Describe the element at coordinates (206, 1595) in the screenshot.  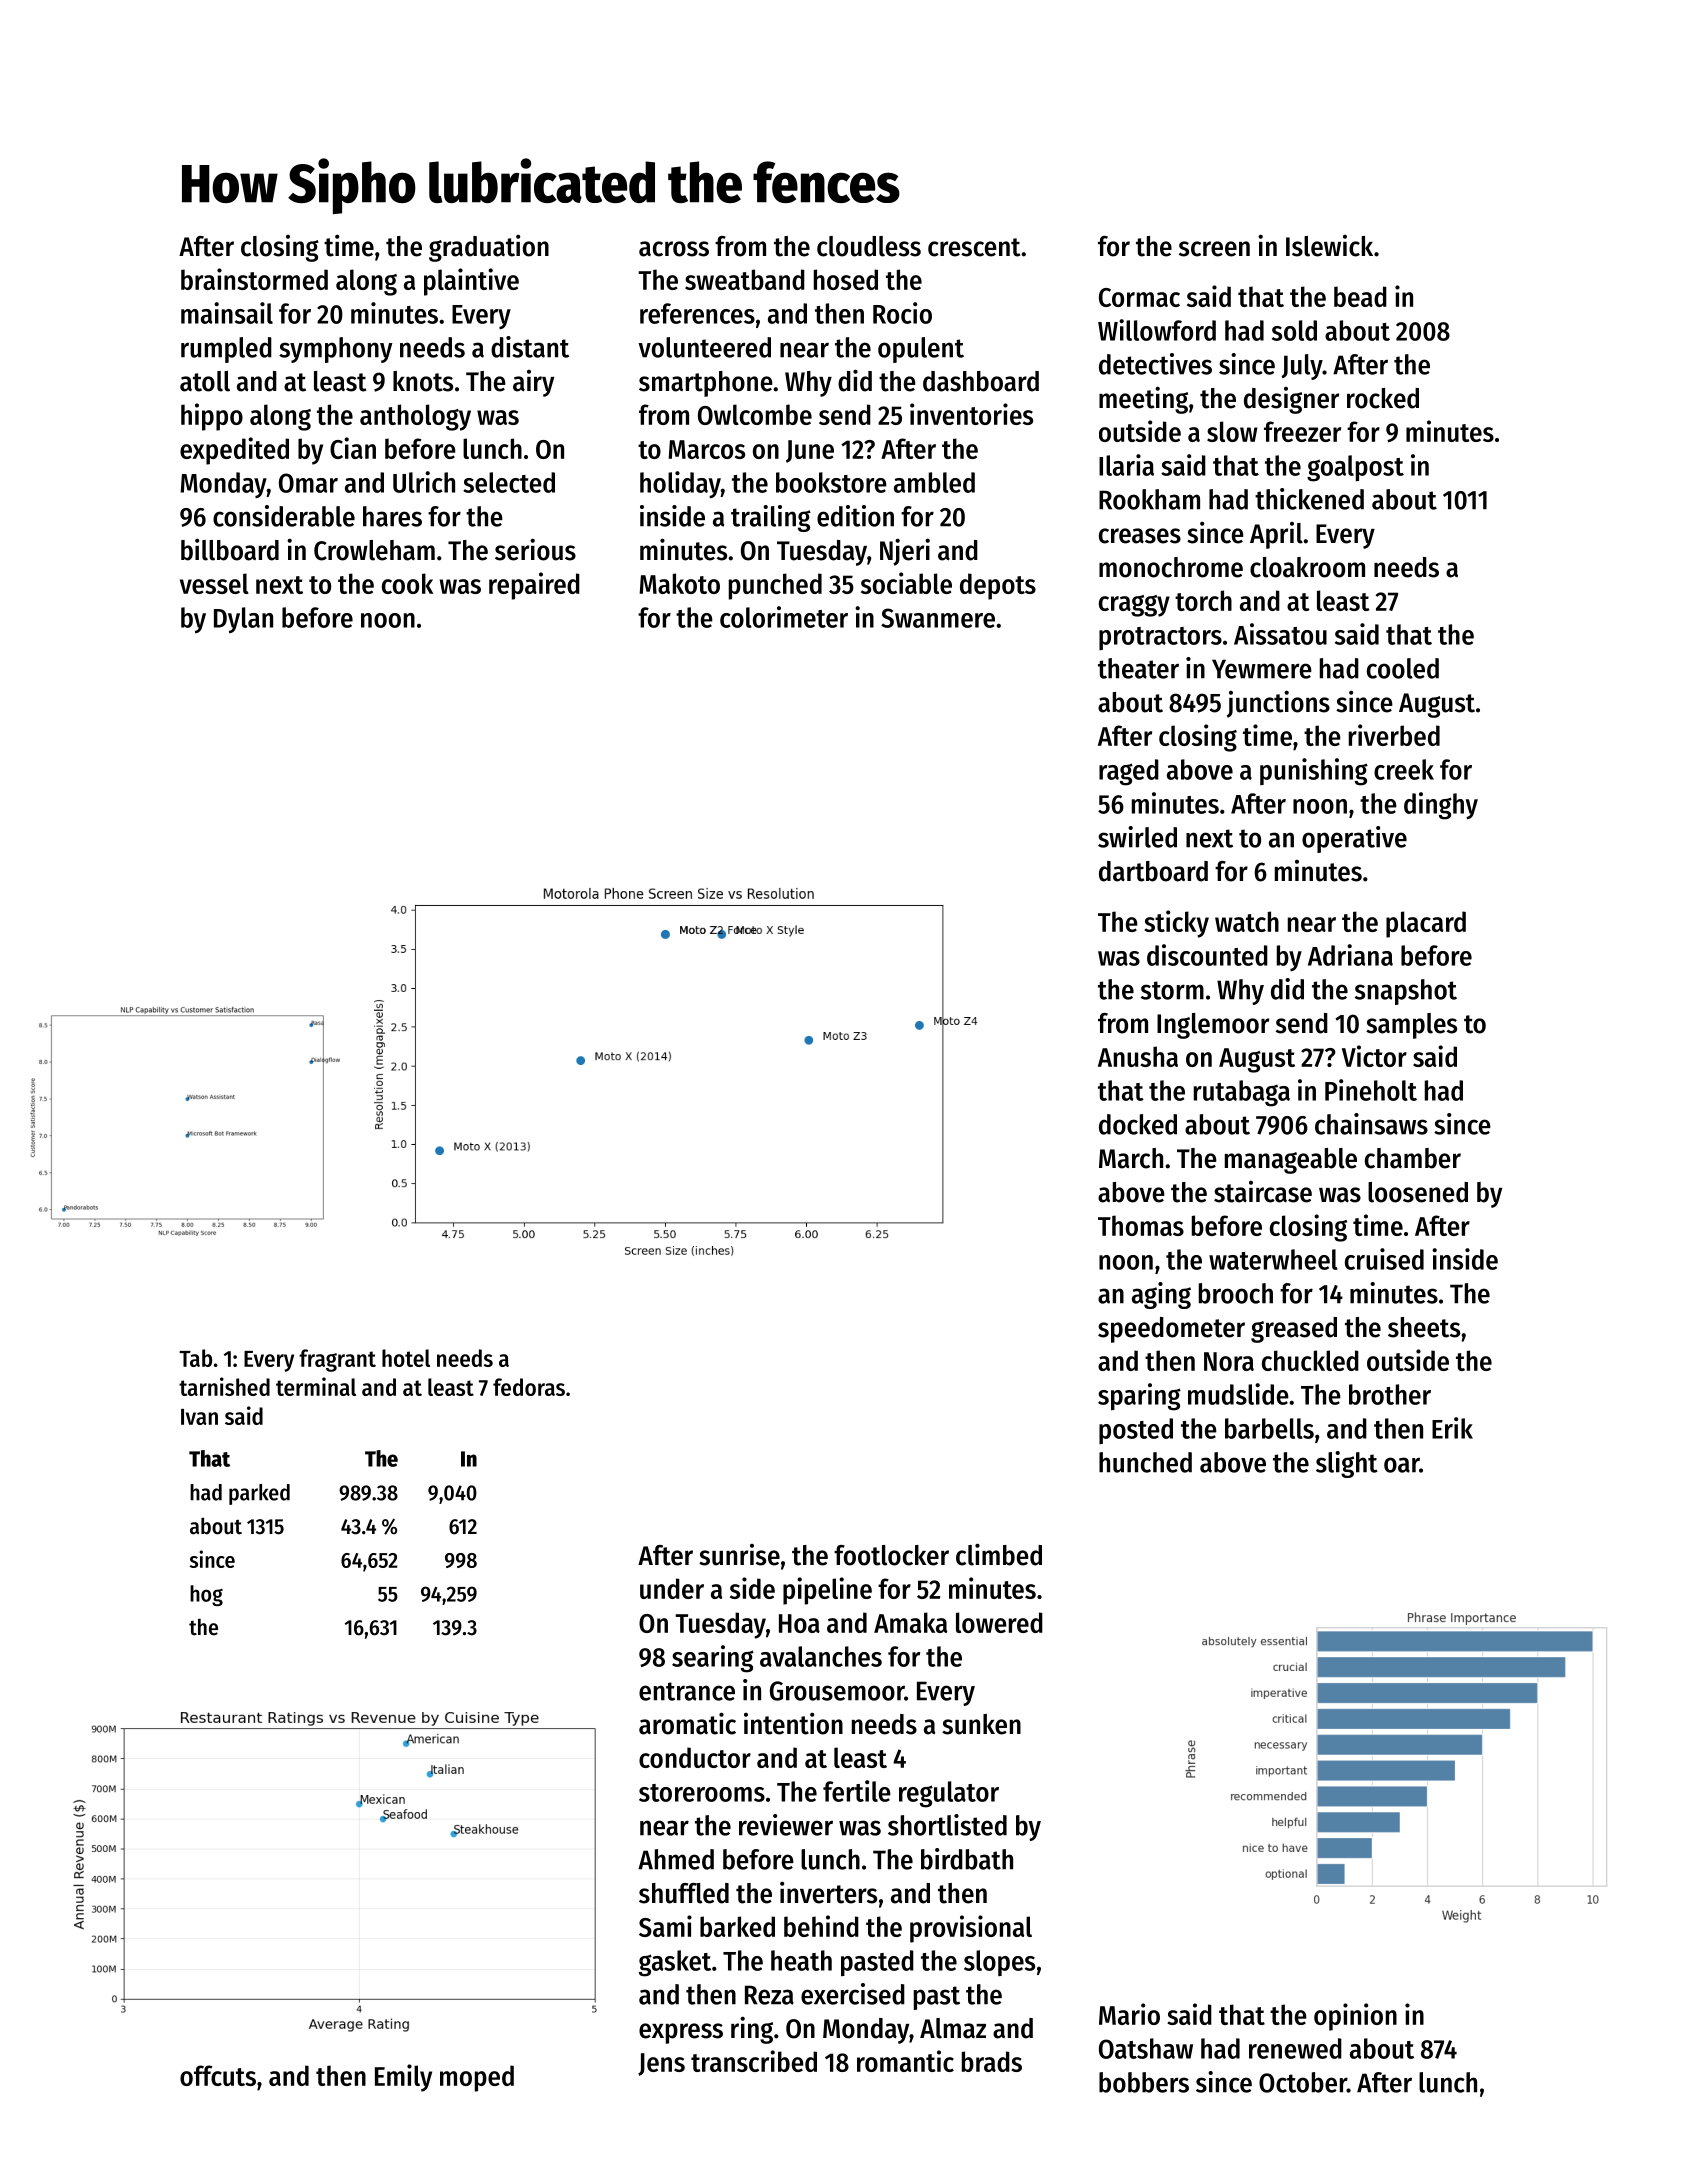
I see `hog` at that location.
